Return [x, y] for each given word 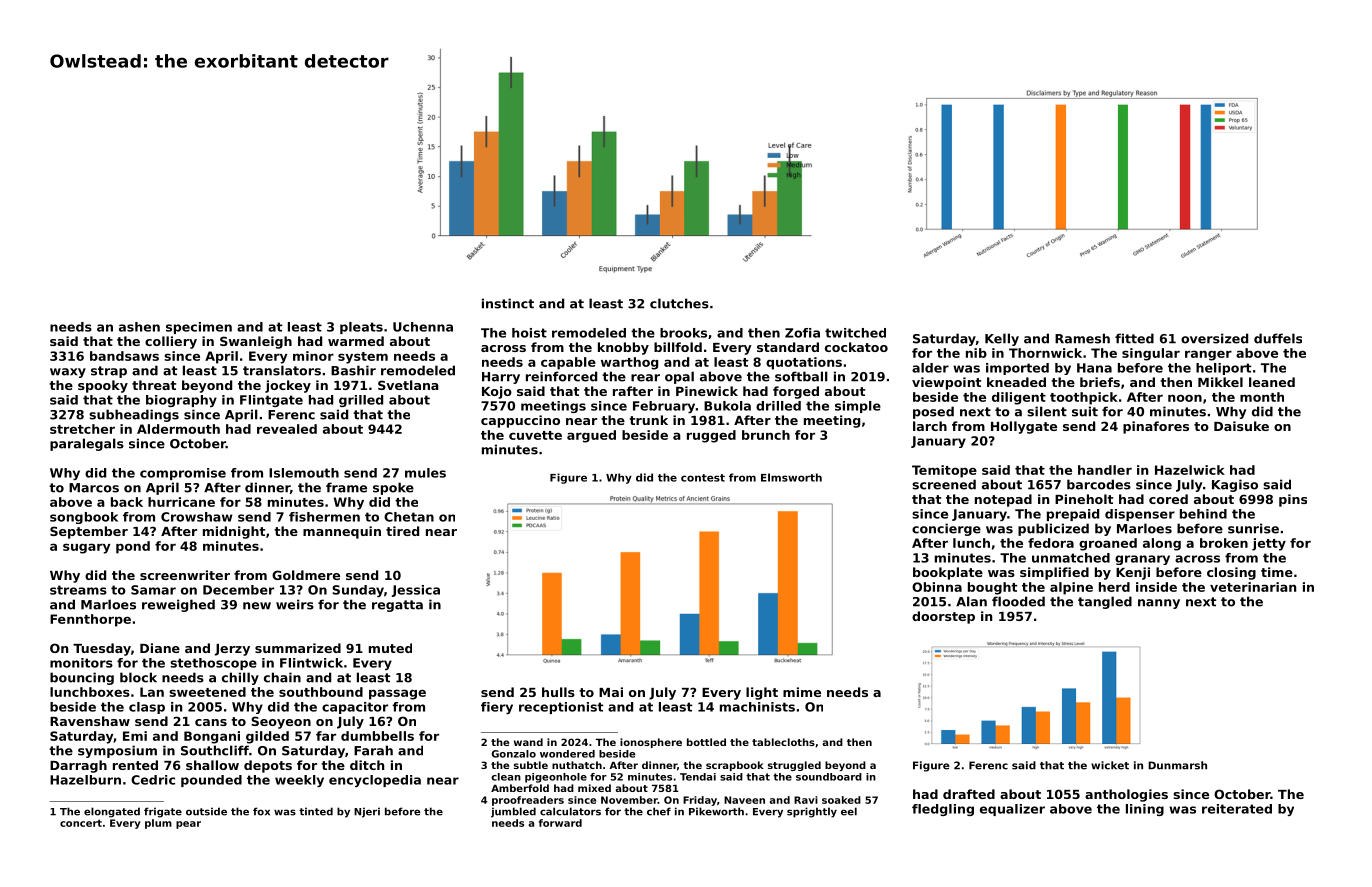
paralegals [87, 444]
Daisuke [1241, 426]
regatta [397, 606]
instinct [508, 303]
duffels [1278, 338]
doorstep [943, 617]
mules [425, 473]
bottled [706, 742]
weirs [295, 604]
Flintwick [311, 663]
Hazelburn [85, 780]
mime [802, 692]
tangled [1105, 602]
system [363, 358]
